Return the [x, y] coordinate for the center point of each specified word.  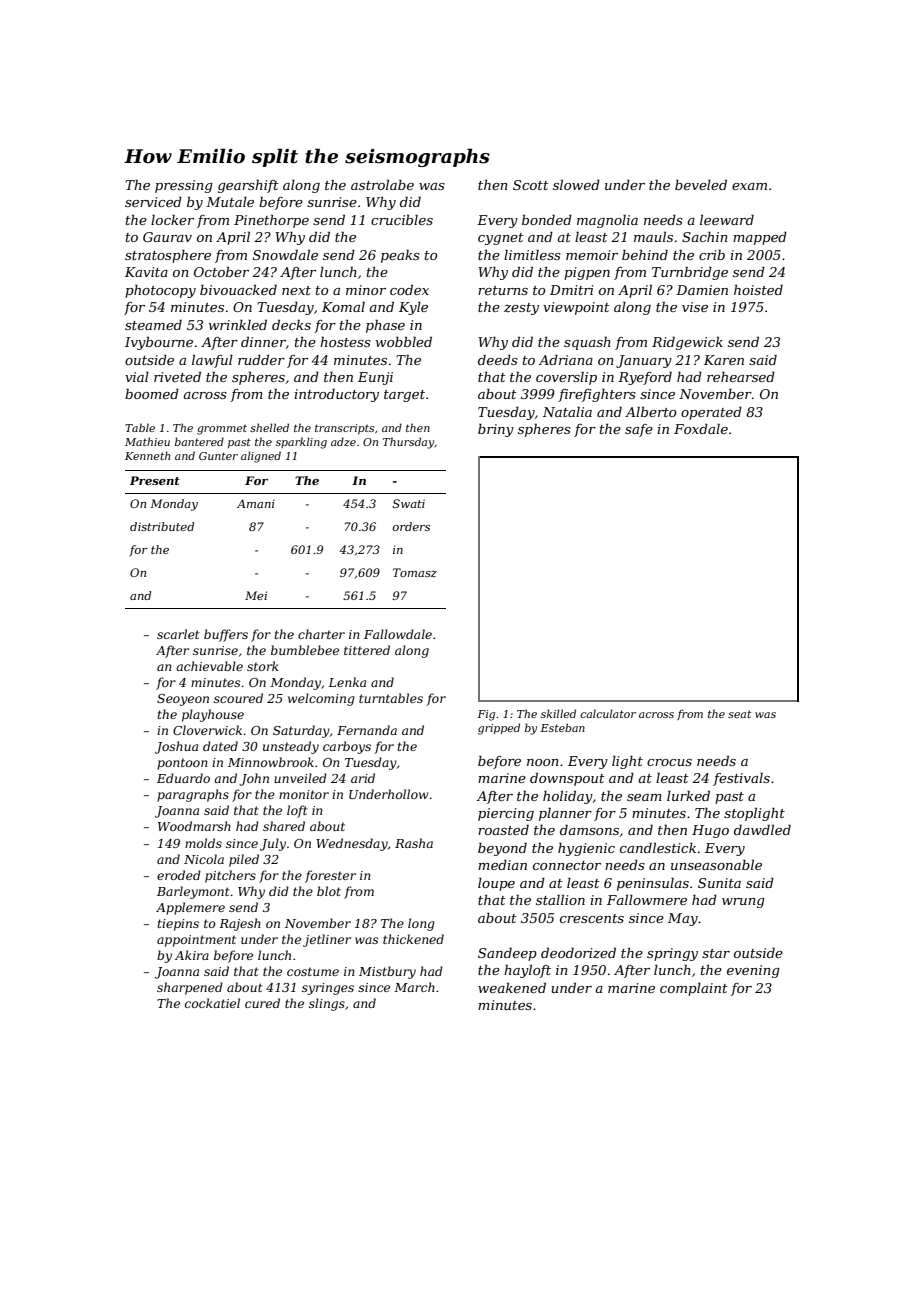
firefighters [597, 395]
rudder [261, 360]
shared [284, 826]
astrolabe [382, 185]
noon [543, 762]
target [404, 396]
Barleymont [193, 892]
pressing [184, 186]
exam [749, 186]
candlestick [658, 847]
